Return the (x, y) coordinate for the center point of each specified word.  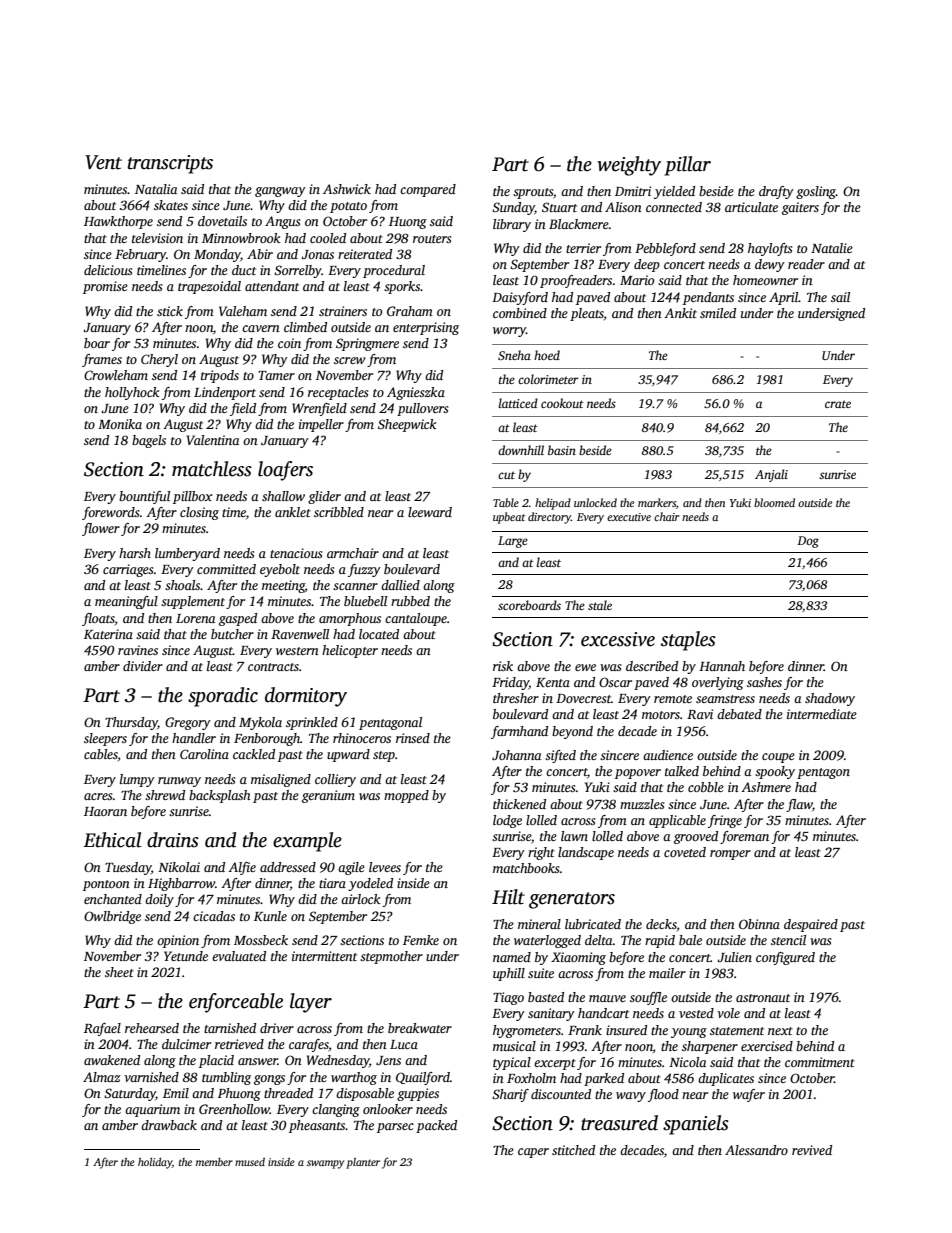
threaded (288, 1093)
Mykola (260, 723)
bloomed (774, 502)
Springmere (367, 344)
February (140, 255)
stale (600, 605)
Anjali (771, 475)
